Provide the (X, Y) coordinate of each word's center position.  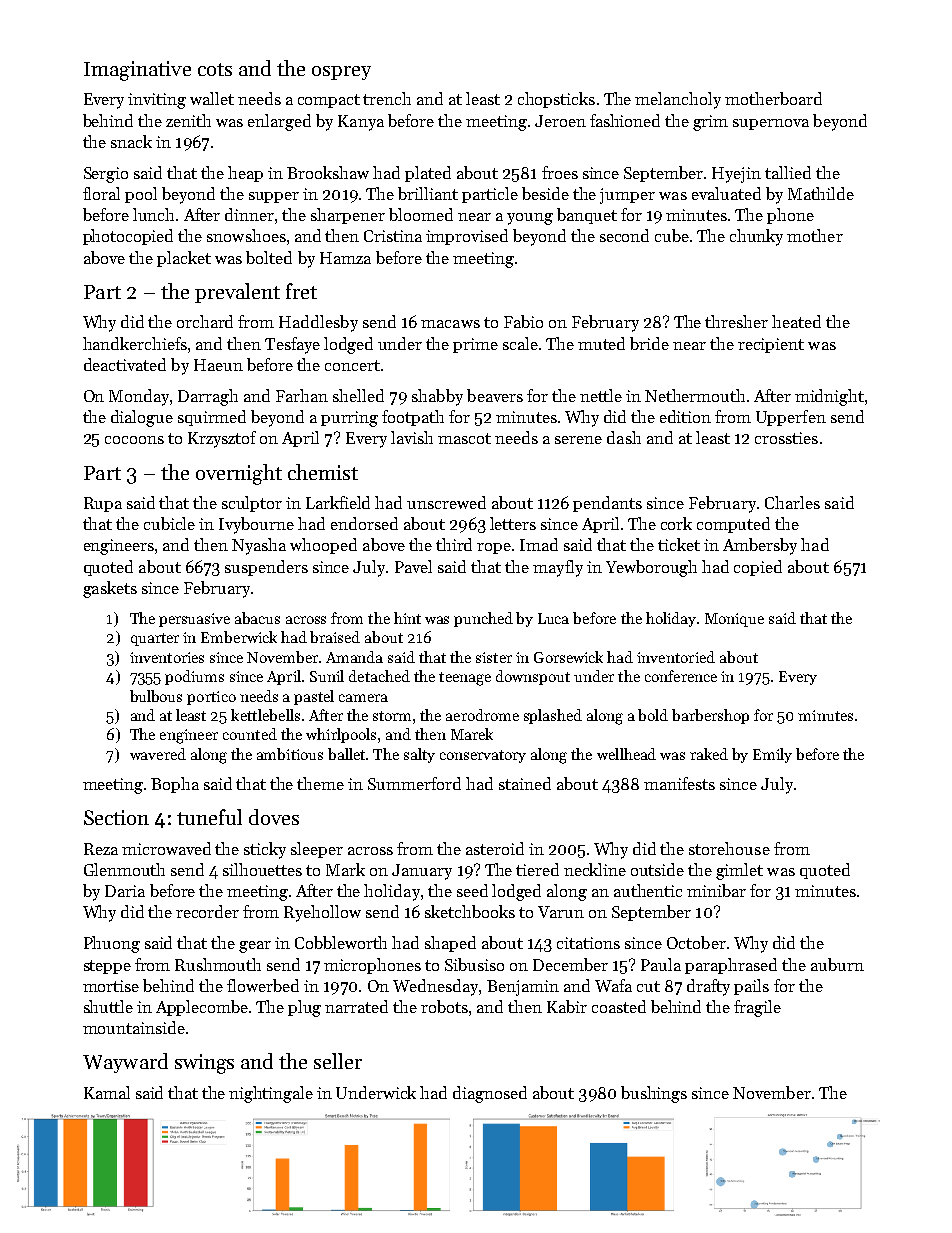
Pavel (413, 566)
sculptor (252, 504)
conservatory (483, 756)
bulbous (156, 696)
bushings (654, 1094)
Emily (772, 755)
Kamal (107, 1092)
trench (387, 98)
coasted (619, 1006)
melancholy (678, 100)
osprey (341, 73)
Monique (734, 620)
